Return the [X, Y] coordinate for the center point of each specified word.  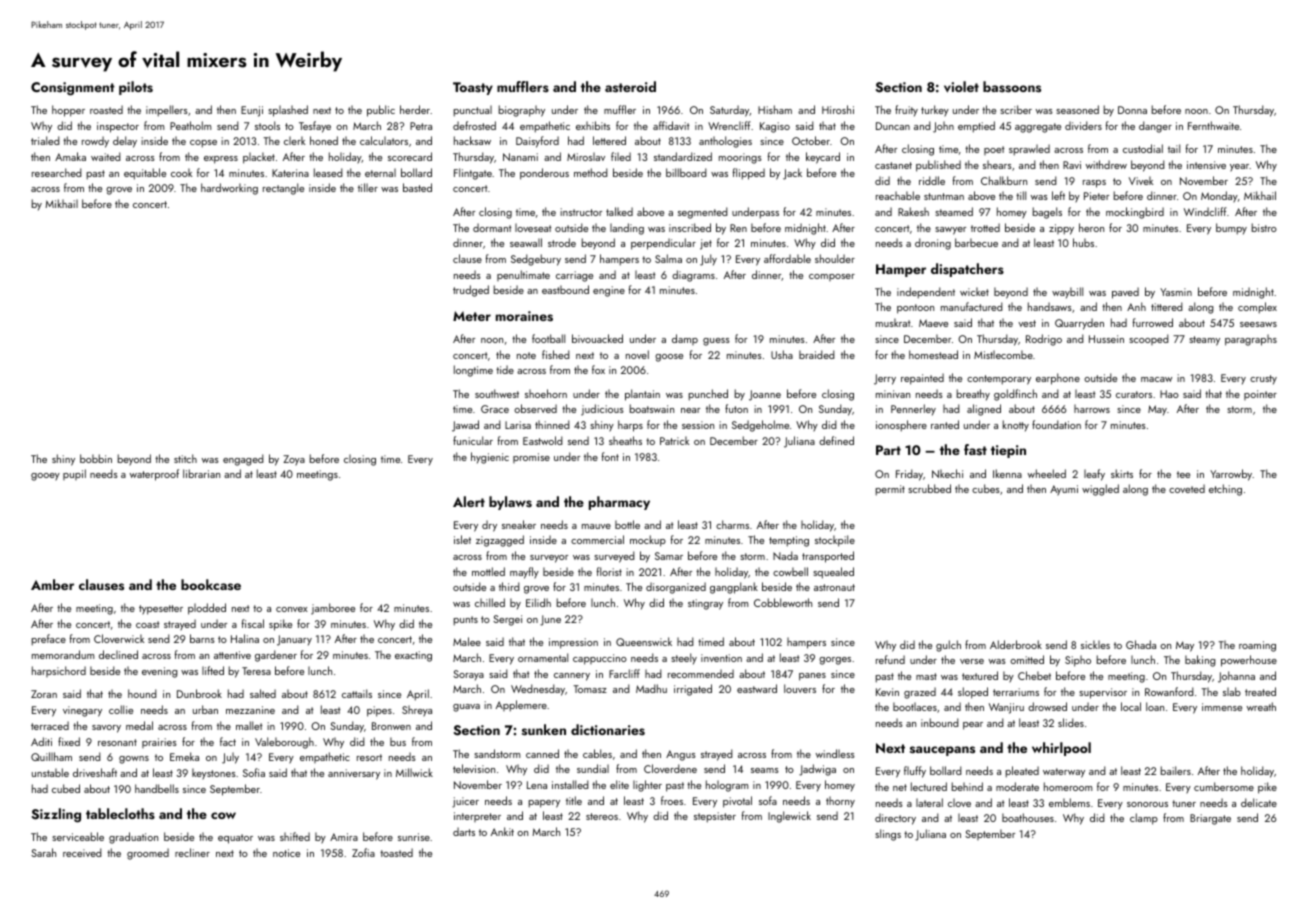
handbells [157, 788]
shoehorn [546, 393]
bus [398, 741]
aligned [984, 410]
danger [1155, 127]
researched [57, 172]
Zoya [294, 460]
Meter [472, 316]
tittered [1167, 306]
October [811, 140]
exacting [413, 656]
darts [464, 831]
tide [505, 369]
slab [1232, 691]
